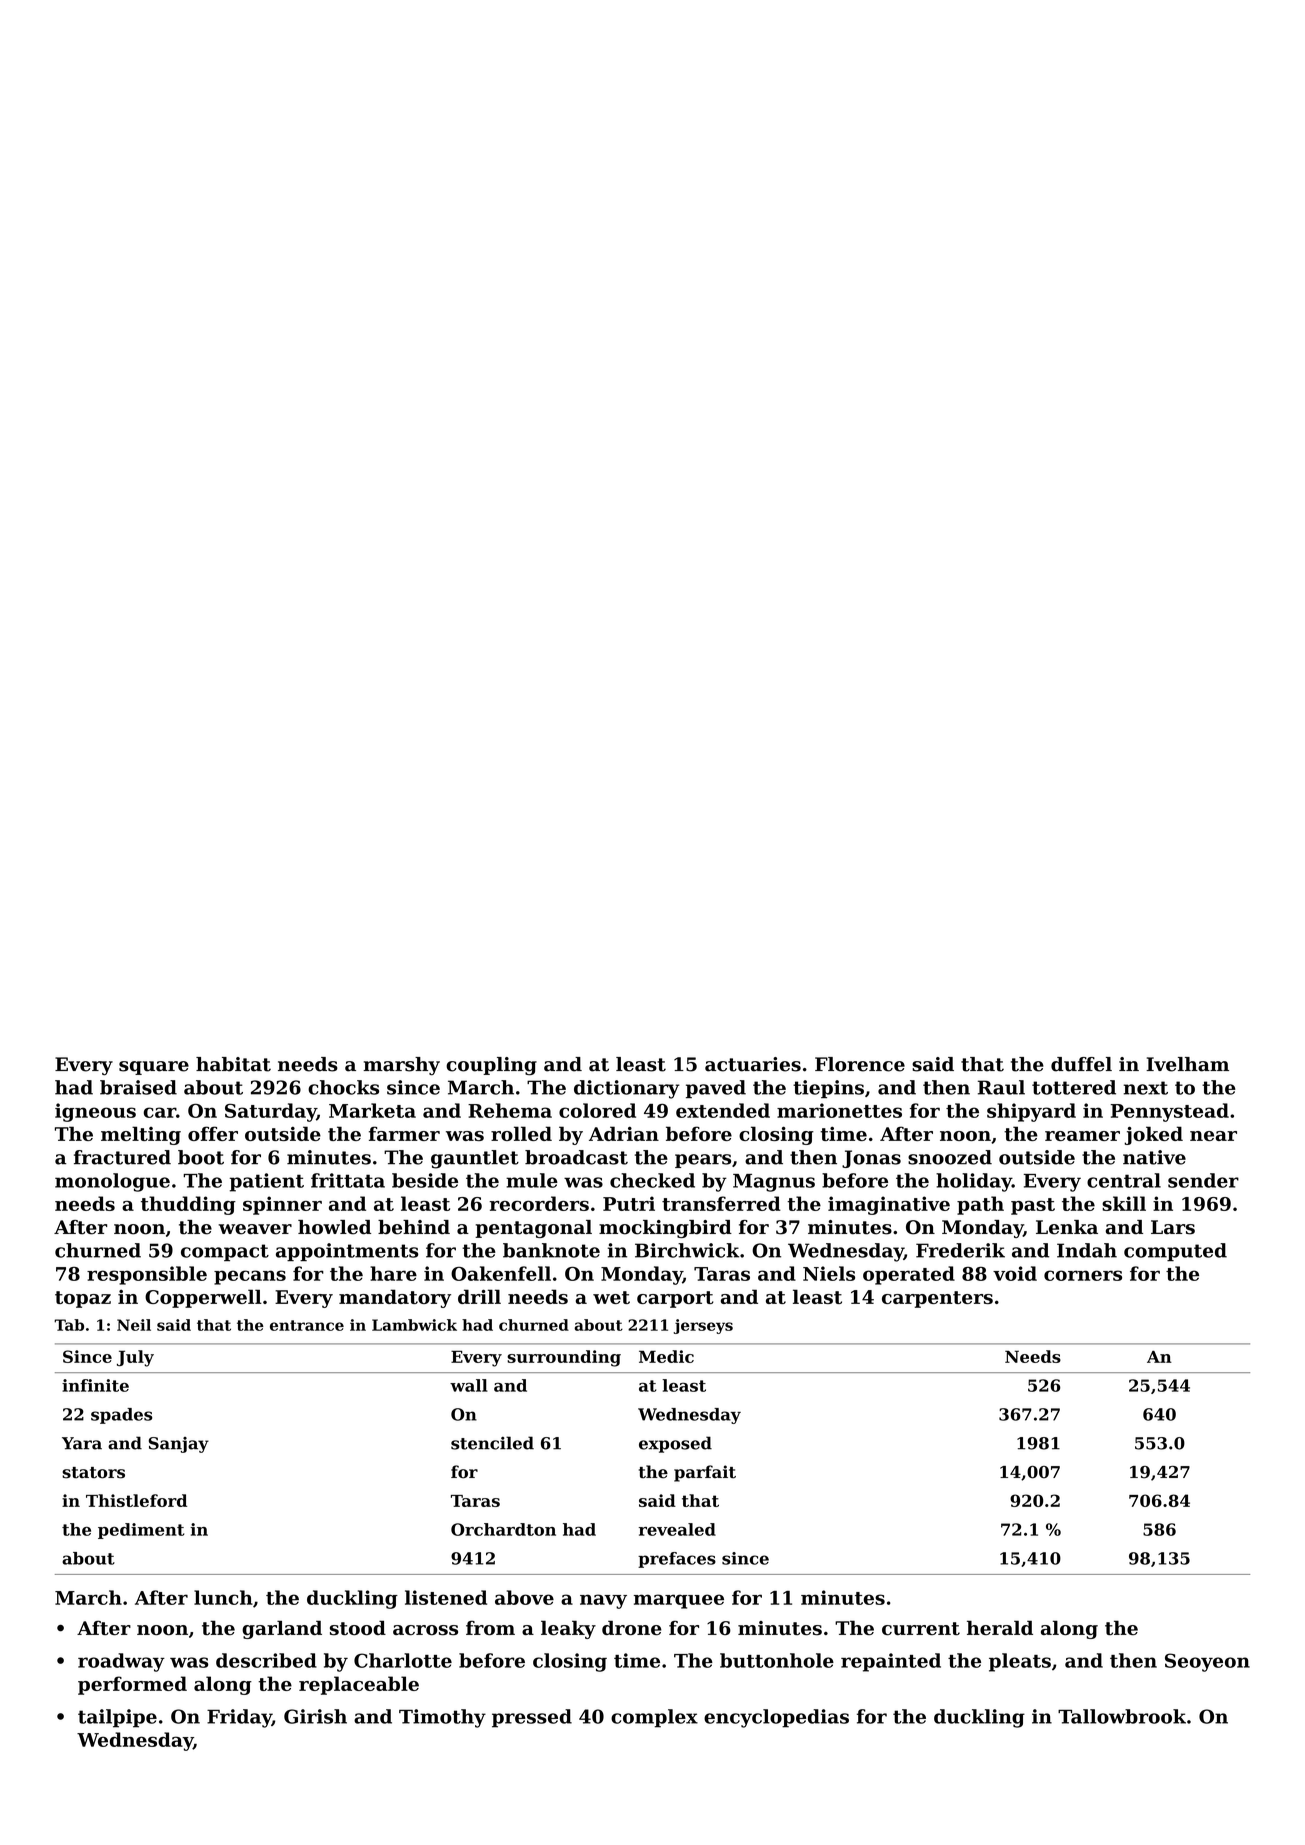 The height and width of the document is (1845, 1305). What do you see at coordinates (524, 1597) in the document?
I see `above` at bounding box center [524, 1597].
